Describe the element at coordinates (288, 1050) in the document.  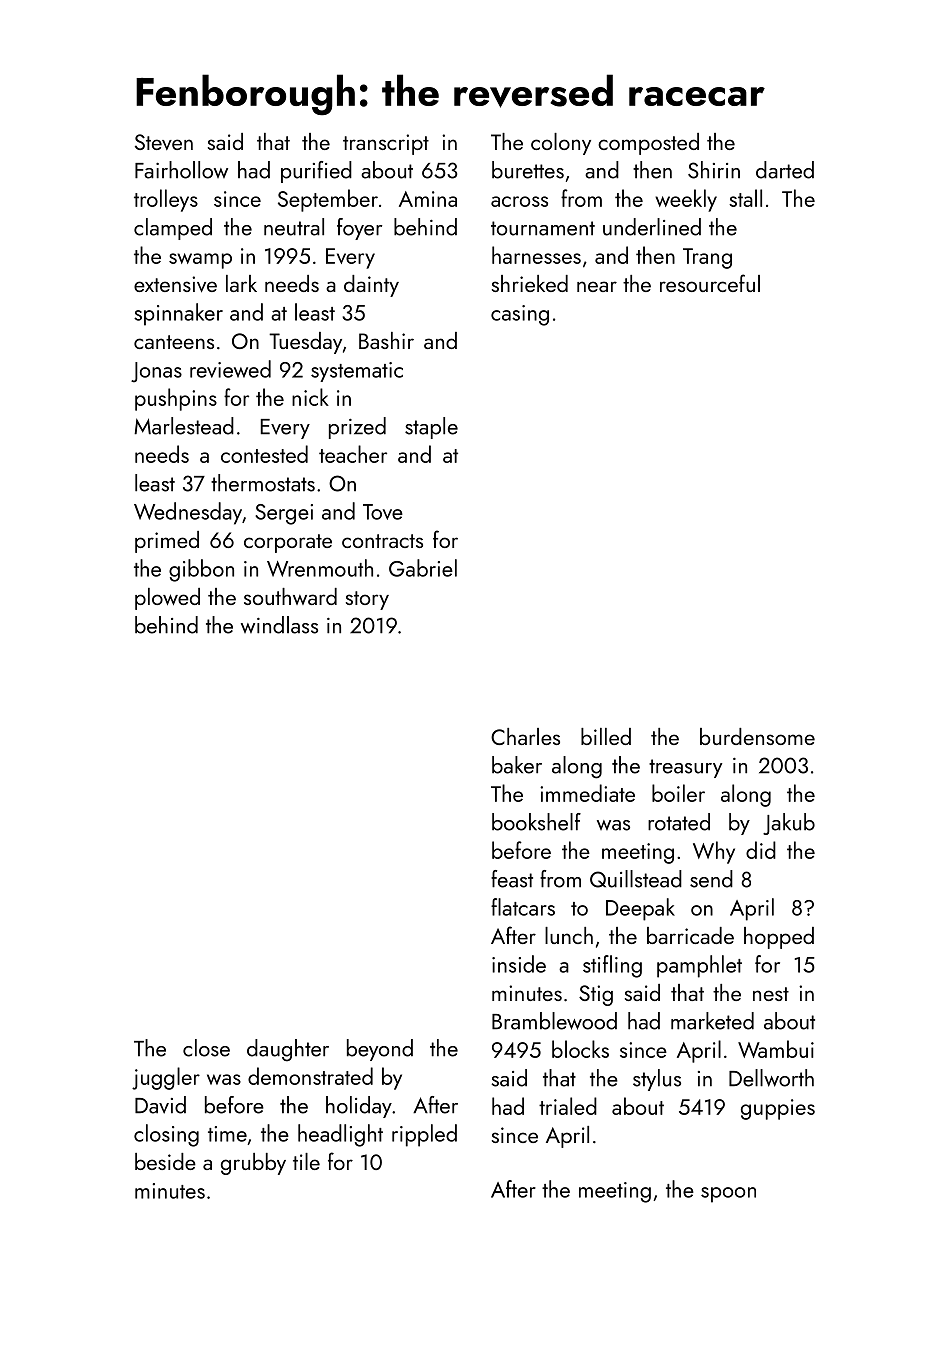
I see `daughter` at that location.
